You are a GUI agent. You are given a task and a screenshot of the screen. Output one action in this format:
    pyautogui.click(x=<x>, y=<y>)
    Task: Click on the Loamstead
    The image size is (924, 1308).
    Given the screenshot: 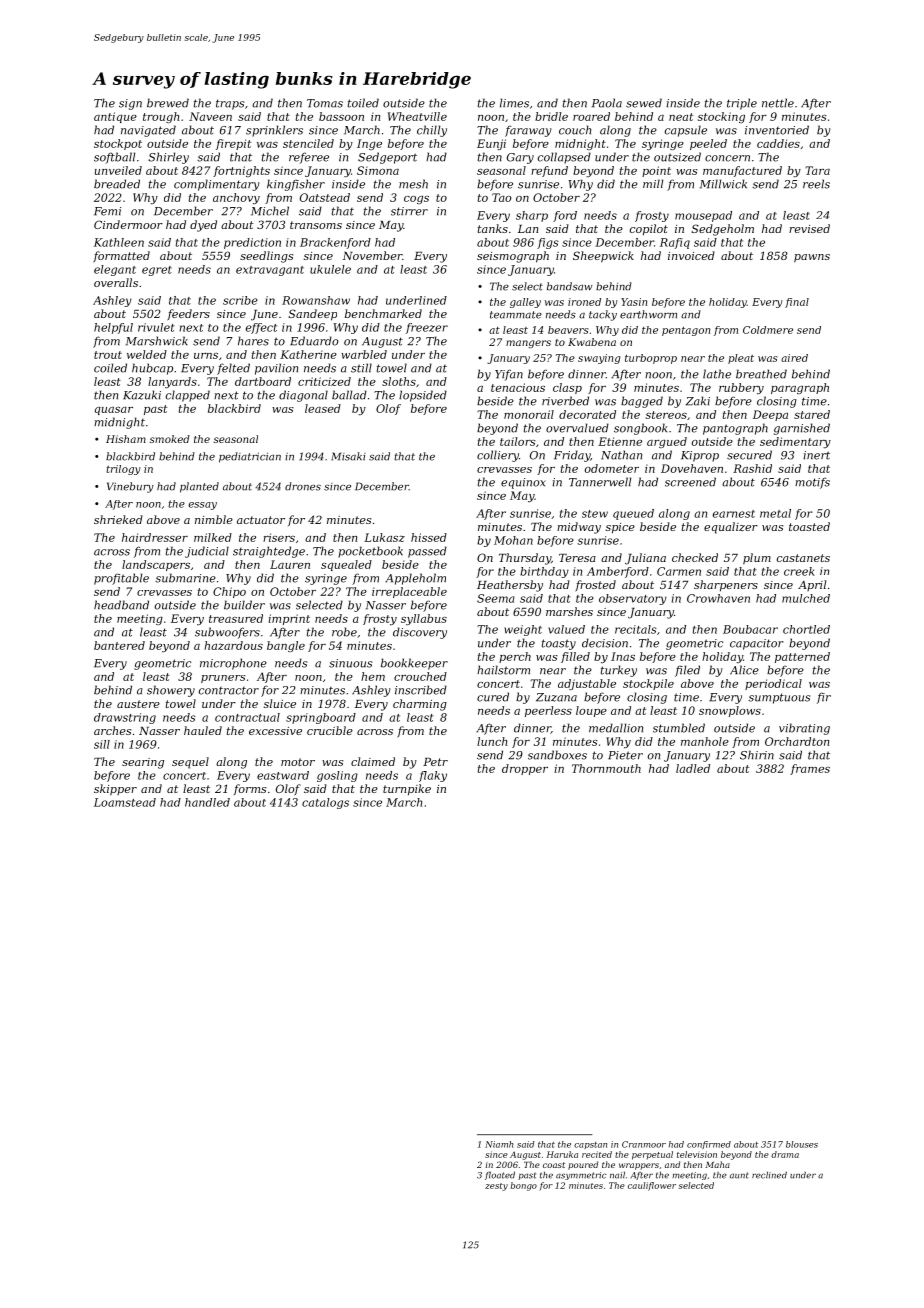 What is the action you would take?
    pyautogui.click(x=125, y=802)
